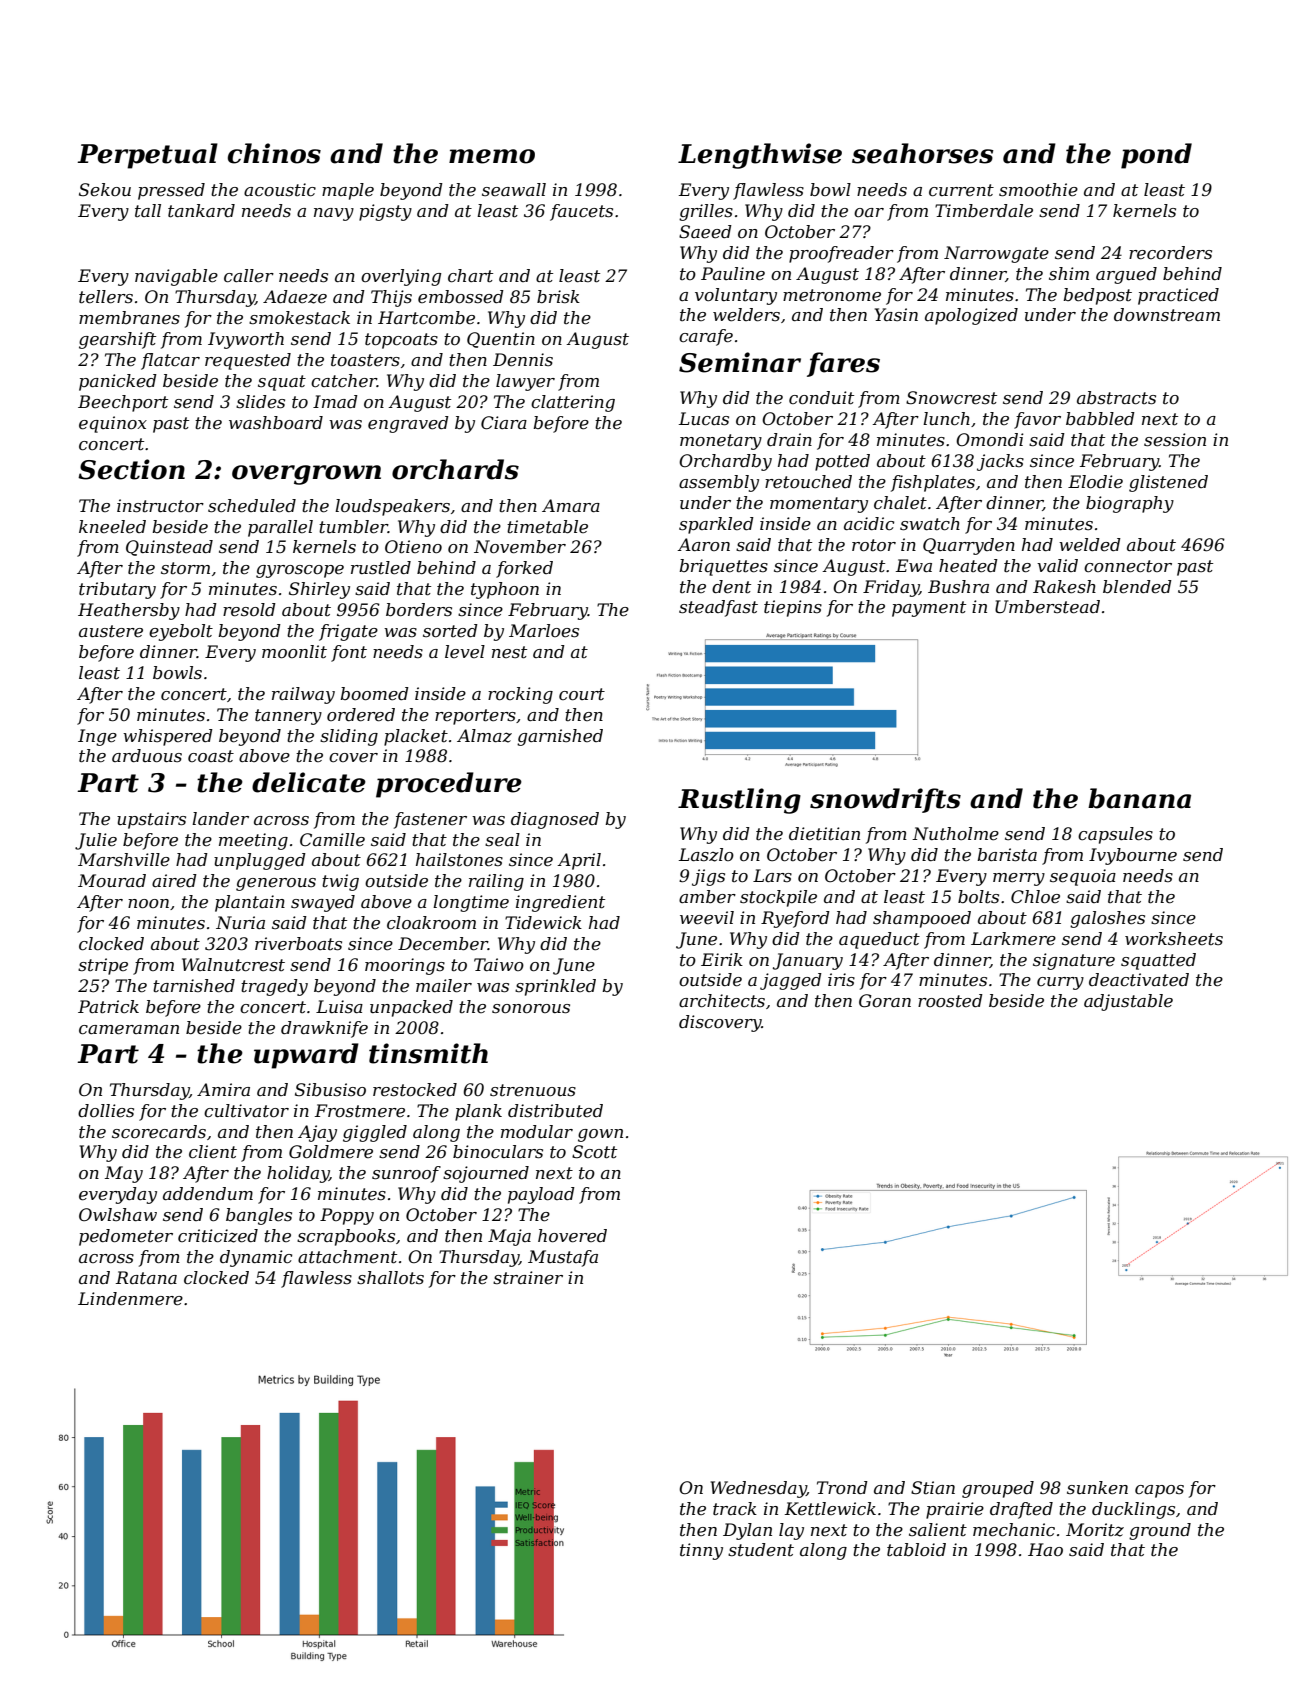  Describe the element at coordinates (701, 1551) in the document. I see `tinny` at that location.
